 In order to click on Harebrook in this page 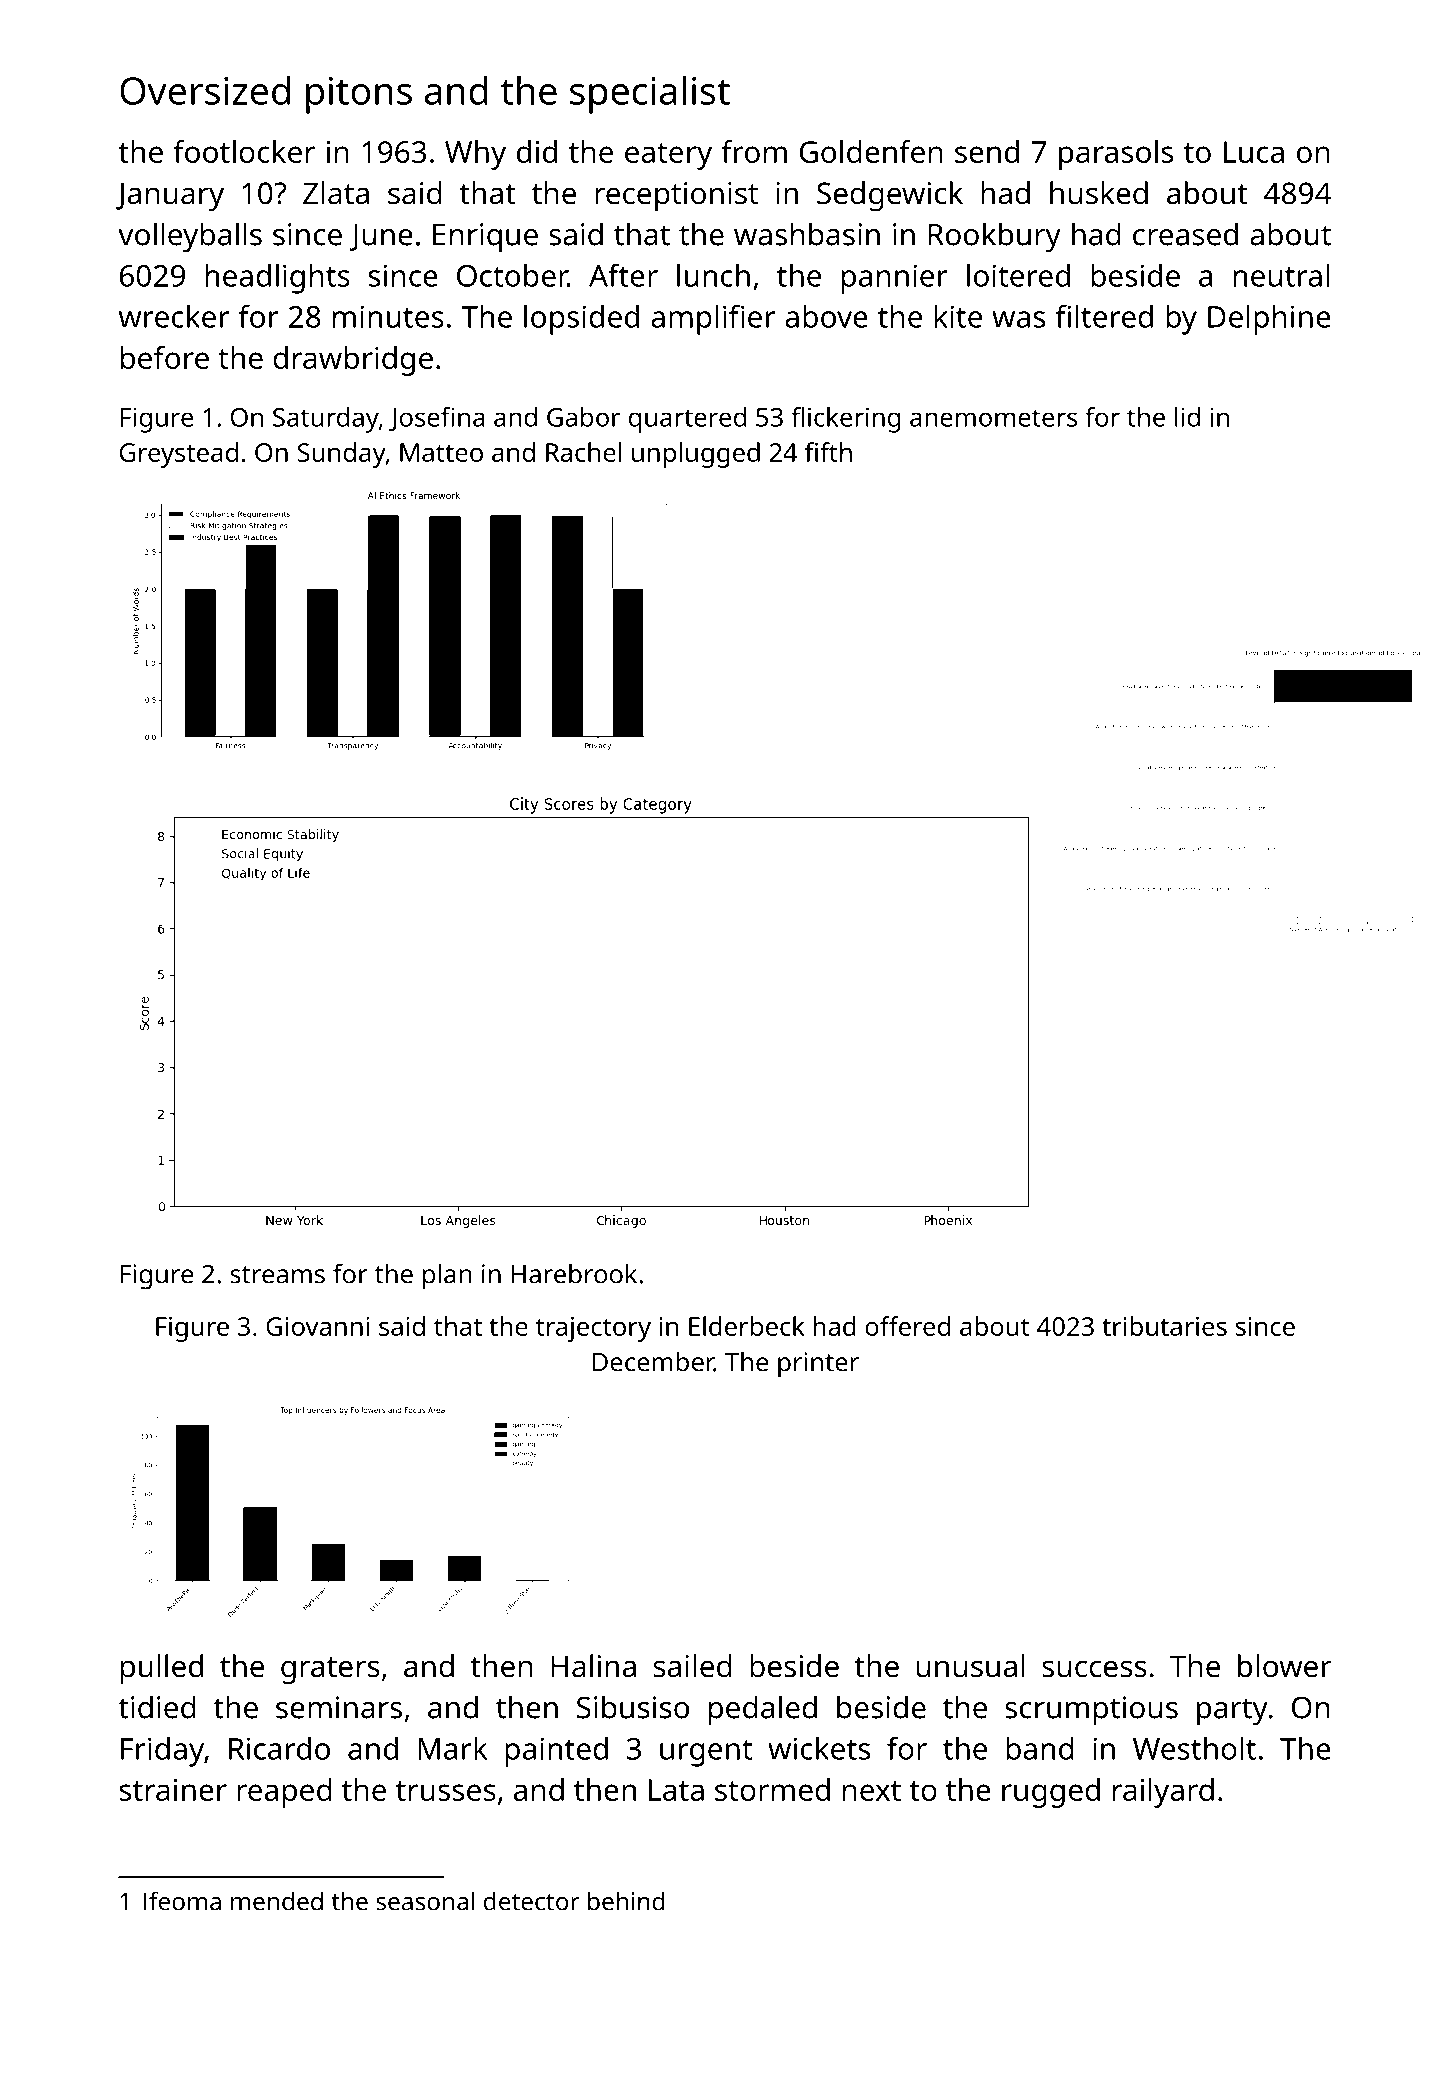, I will do `click(574, 1273)`.
